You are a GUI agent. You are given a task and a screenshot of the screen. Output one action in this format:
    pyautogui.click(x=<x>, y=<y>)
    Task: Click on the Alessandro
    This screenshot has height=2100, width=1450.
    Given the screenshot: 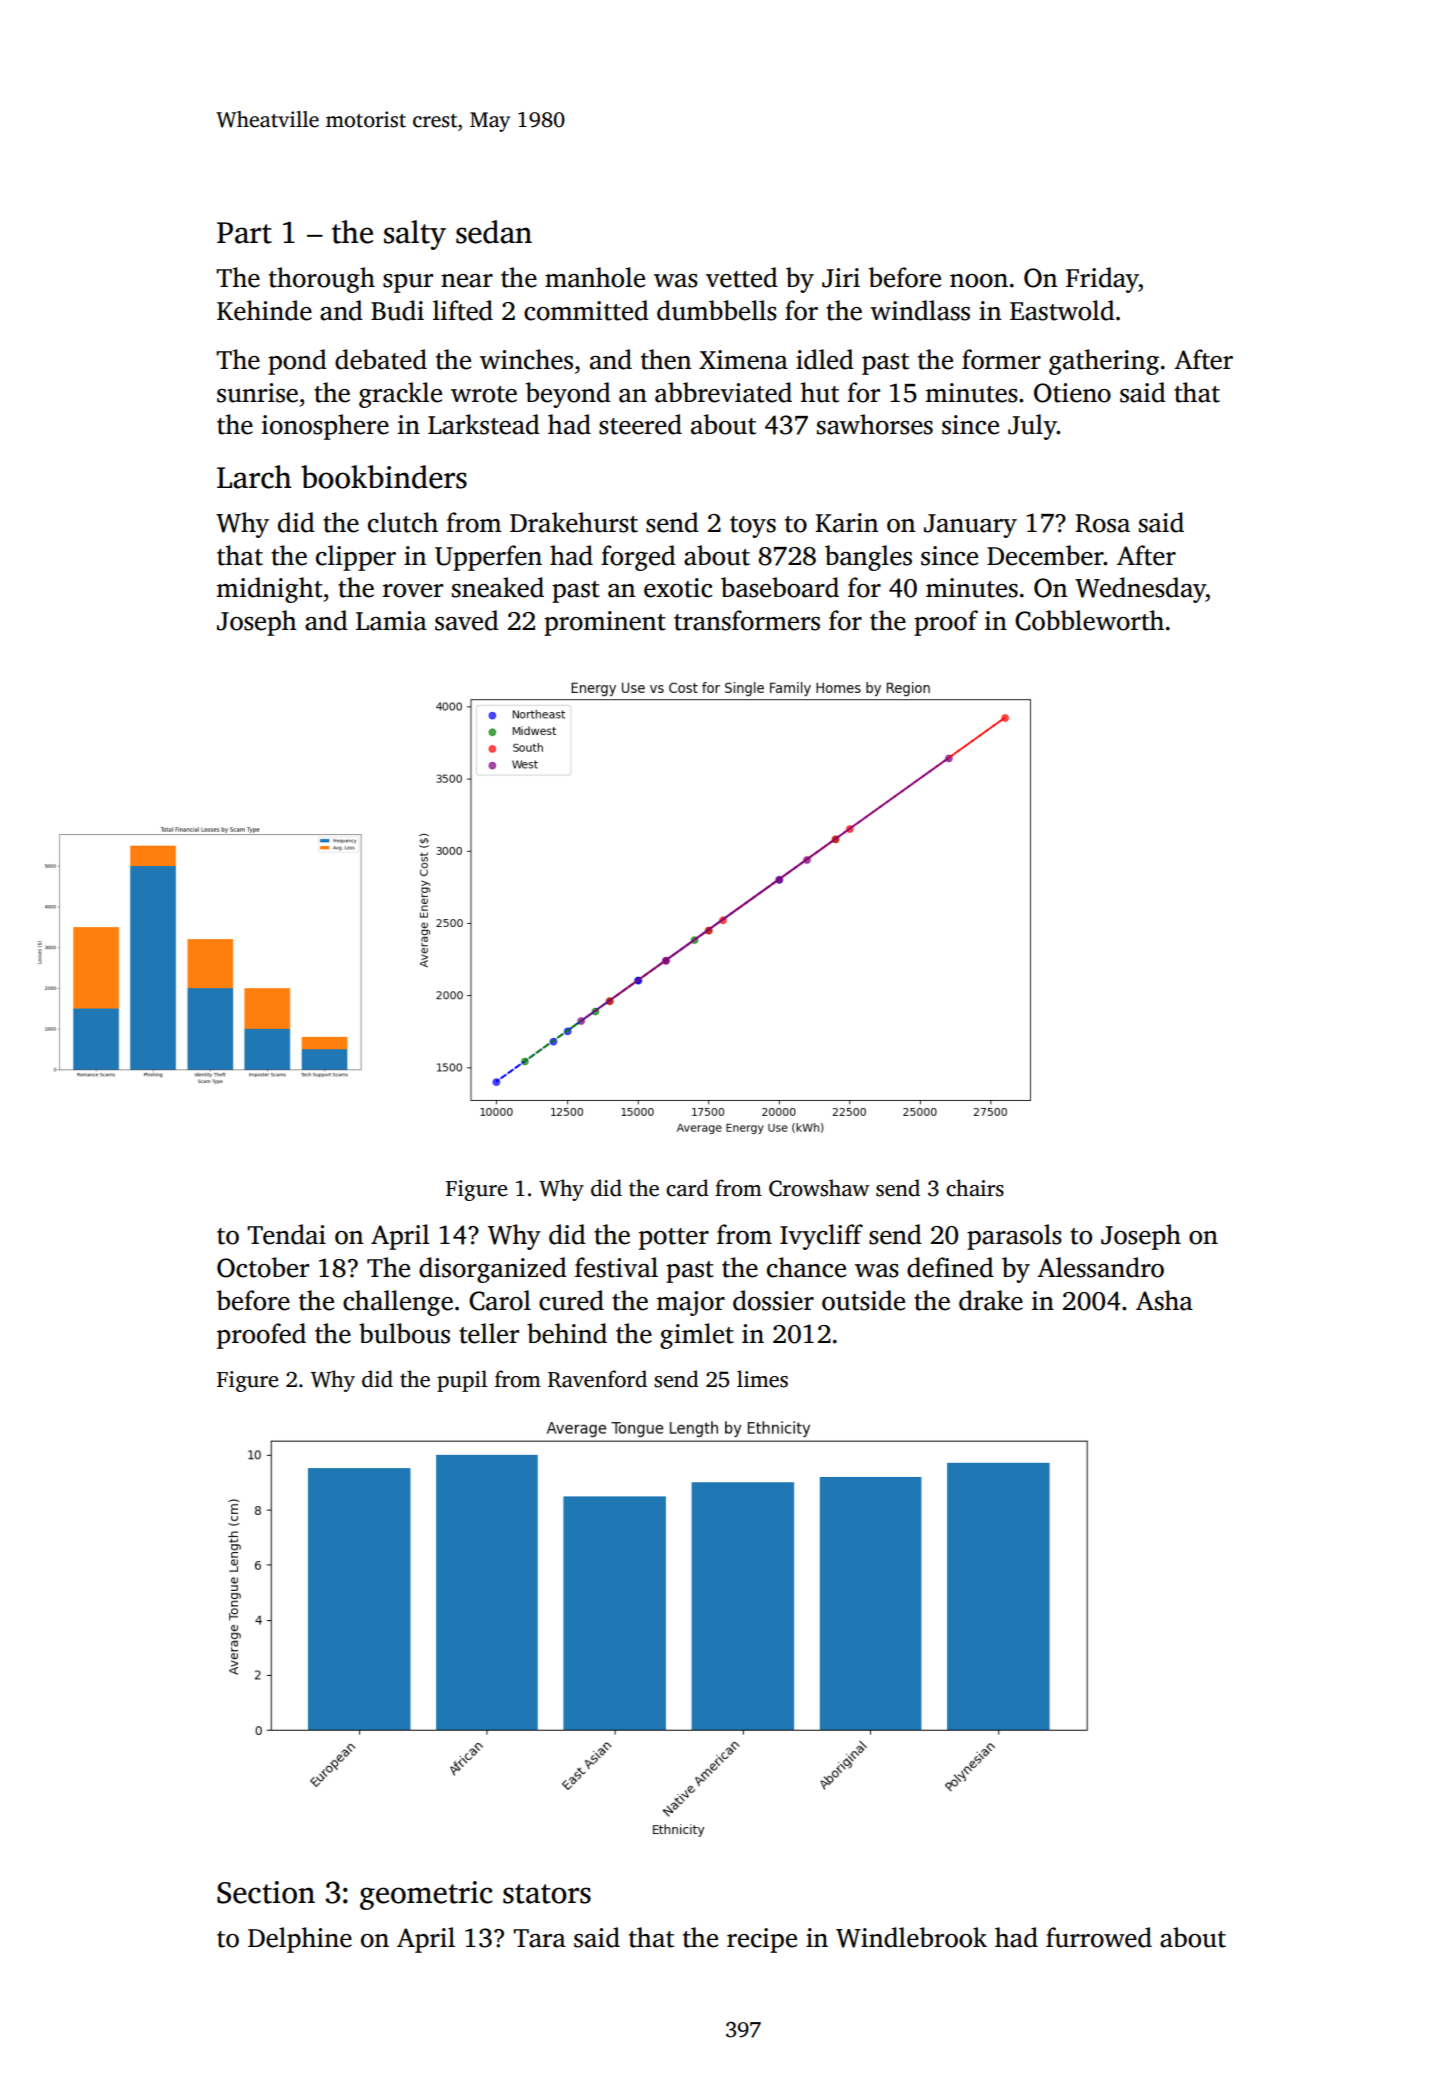 What is the action you would take?
    pyautogui.click(x=1100, y=1267)
